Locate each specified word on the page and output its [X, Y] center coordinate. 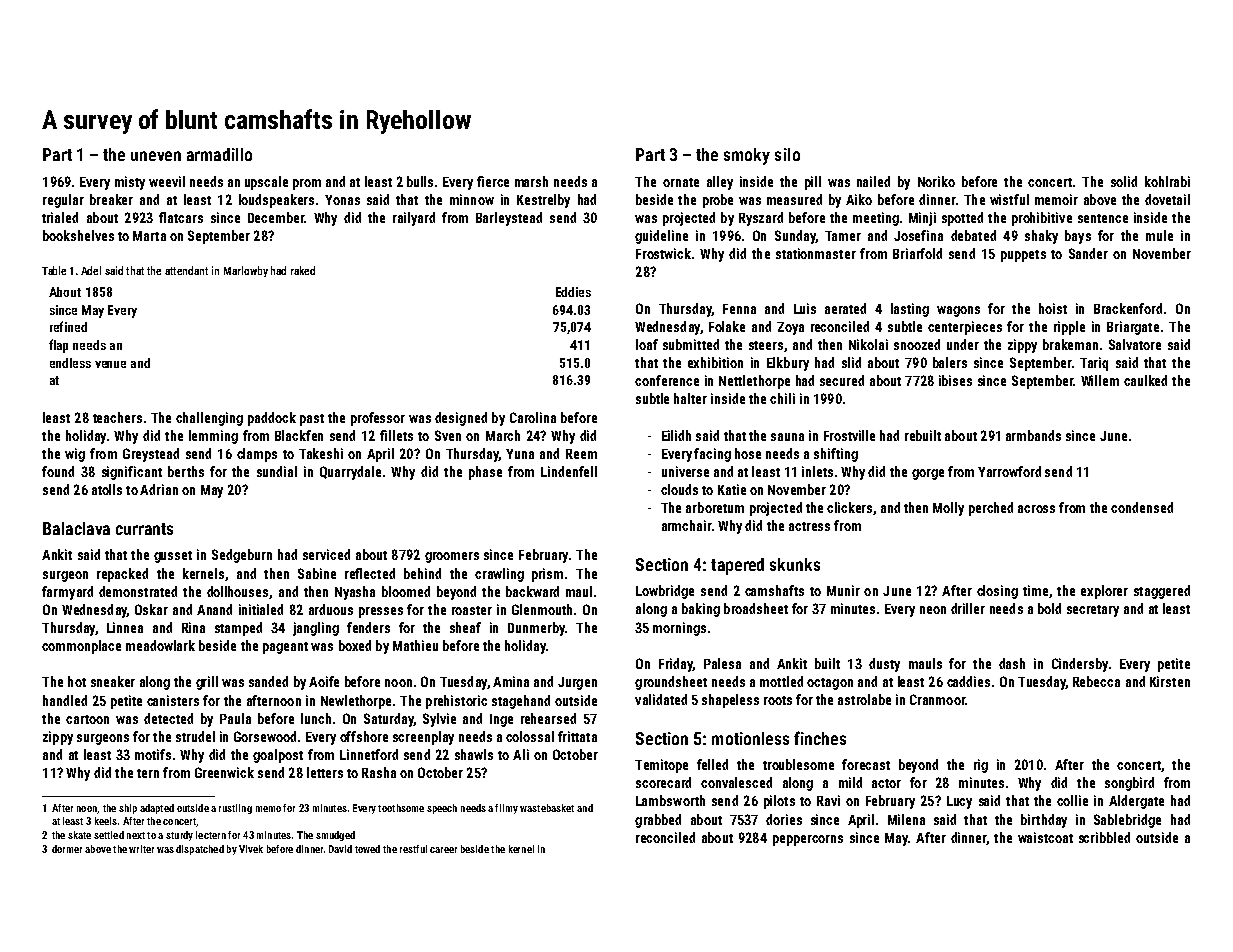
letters [325, 772]
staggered [1162, 592]
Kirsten [1170, 681]
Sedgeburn [242, 556]
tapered [737, 566]
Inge [501, 720]
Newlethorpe [356, 702]
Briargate [1133, 328]
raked [303, 270]
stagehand [521, 702]
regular [63, 201]
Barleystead [509, 219]
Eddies [573, 292]
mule [1159, 235]
